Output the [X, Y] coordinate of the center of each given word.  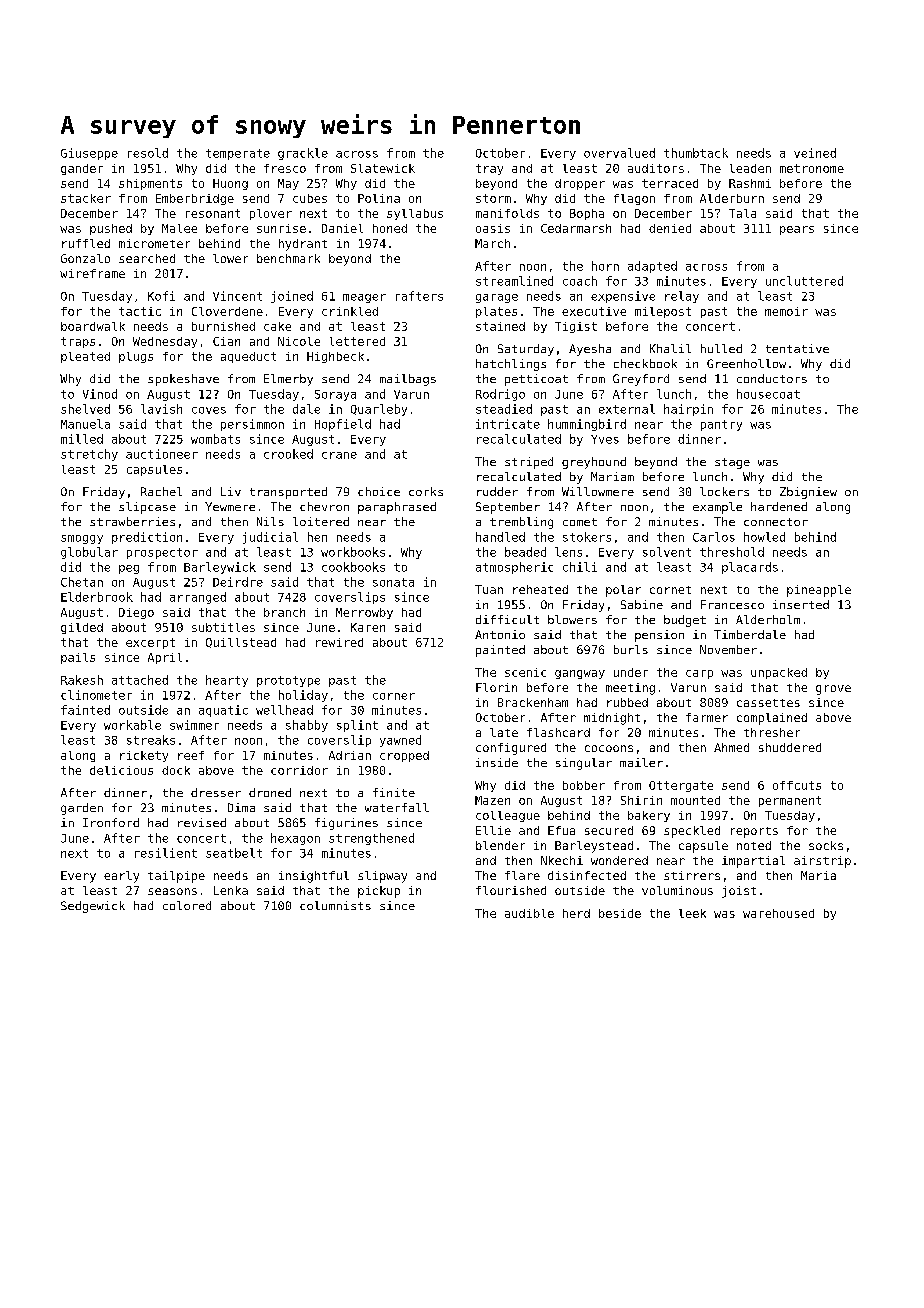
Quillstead [241, 643]
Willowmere [598, 491]
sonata [393, 582]
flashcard [558, 732]
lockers [724, 491]
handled [500, 537]
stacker [86, 198]
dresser [216, 792]
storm [493, 198]
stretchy [89, 455]
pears [797, 230]
